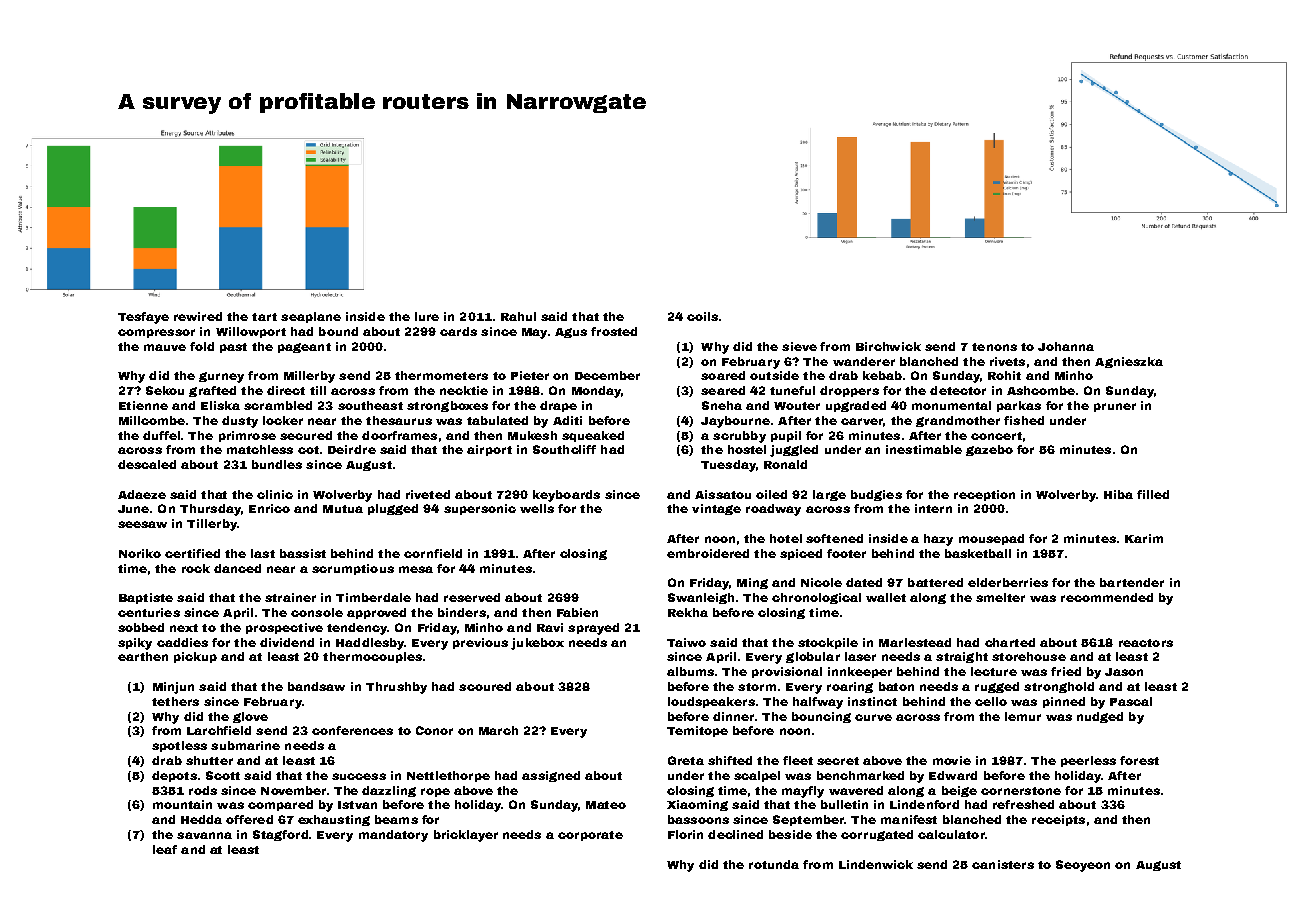 The height and width of the document is (924, 1308). Describe the element at coordinates (1131, 701) in the document. I see `Pascal` at that location.
